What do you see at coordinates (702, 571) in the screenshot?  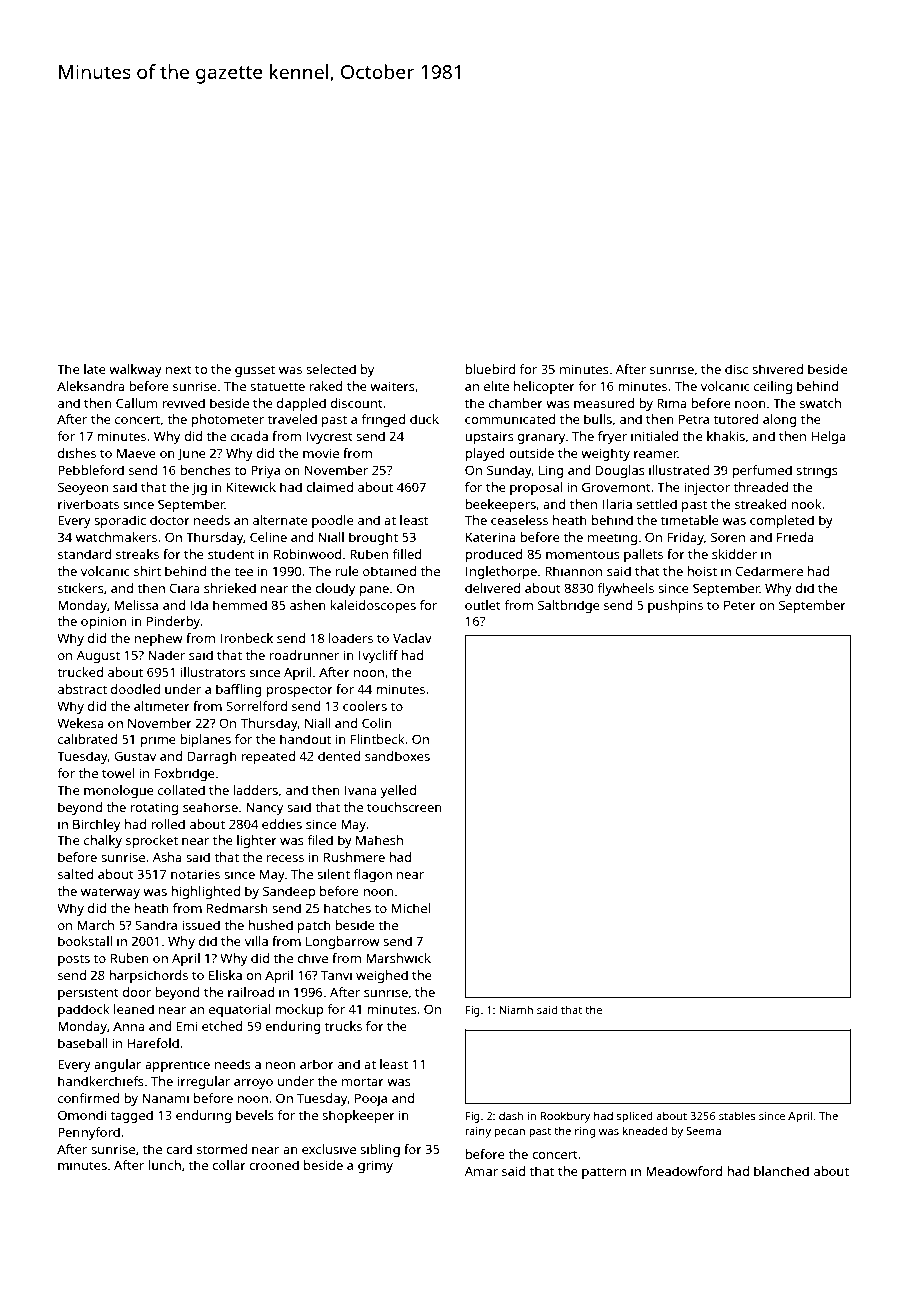 I see `hoist` at bounding box center [702, 571].
